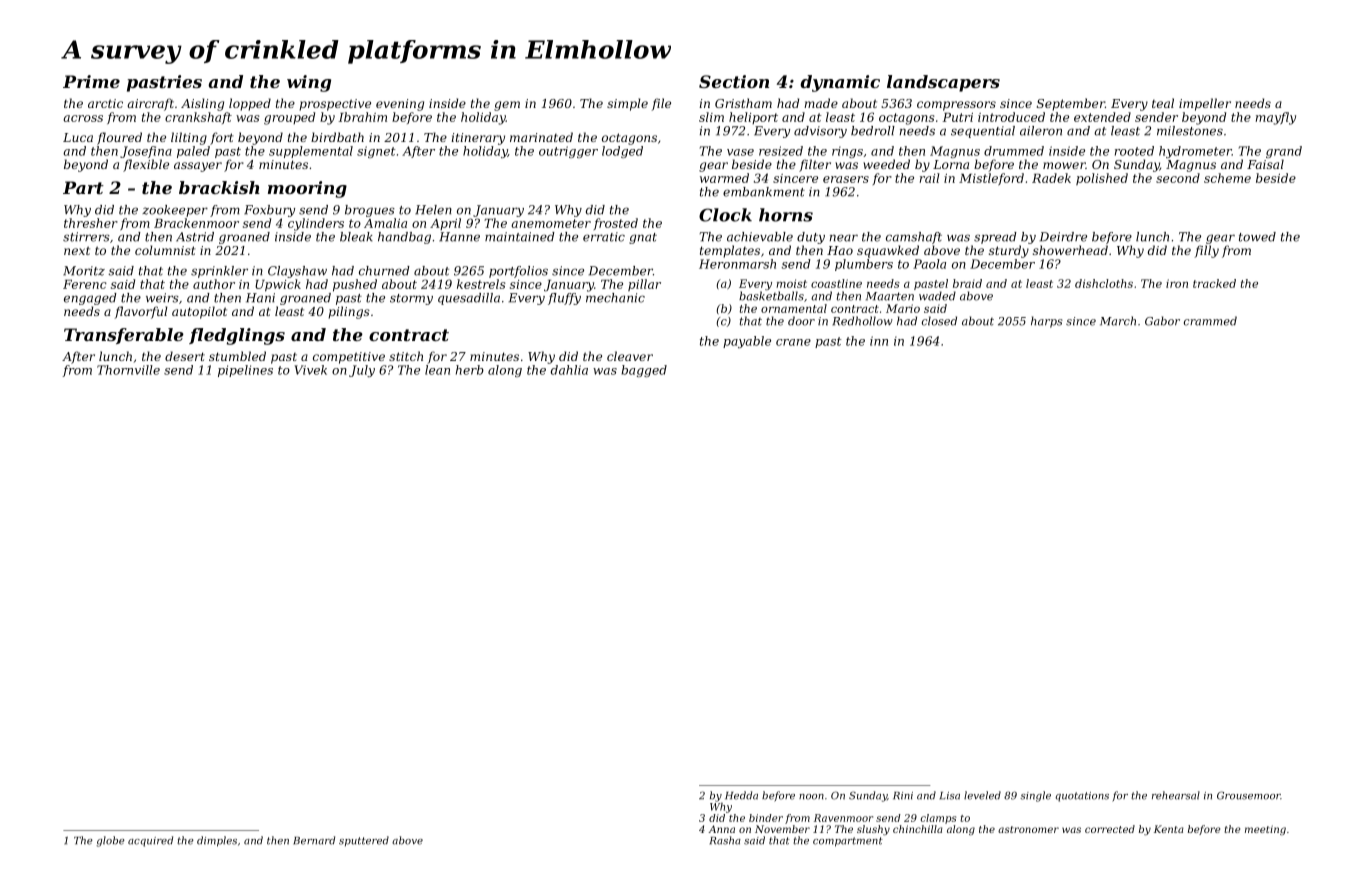 This screenshot has width=1372, height=887. What do you see at coordinates (1163, 103) in the screenshot?
I see `teal` at bounding box center [1163, 103].
